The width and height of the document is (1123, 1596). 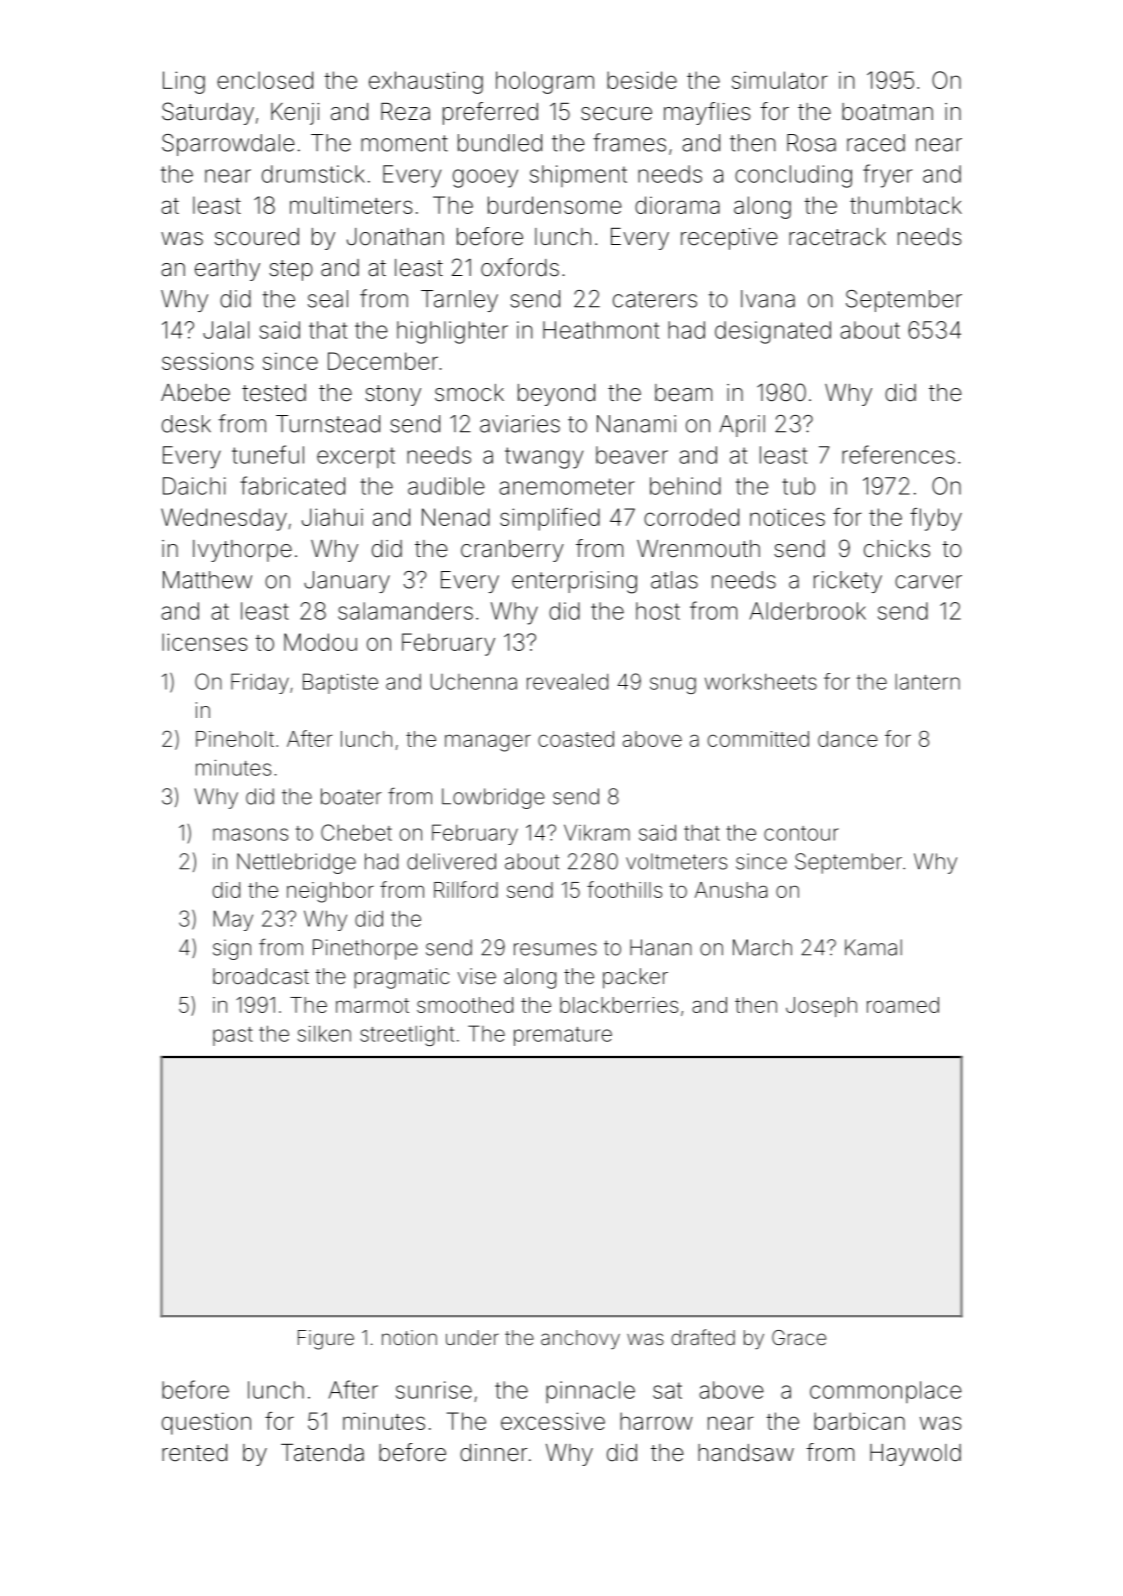 I want to click on Joseph, so click(x=821, y=1007).
